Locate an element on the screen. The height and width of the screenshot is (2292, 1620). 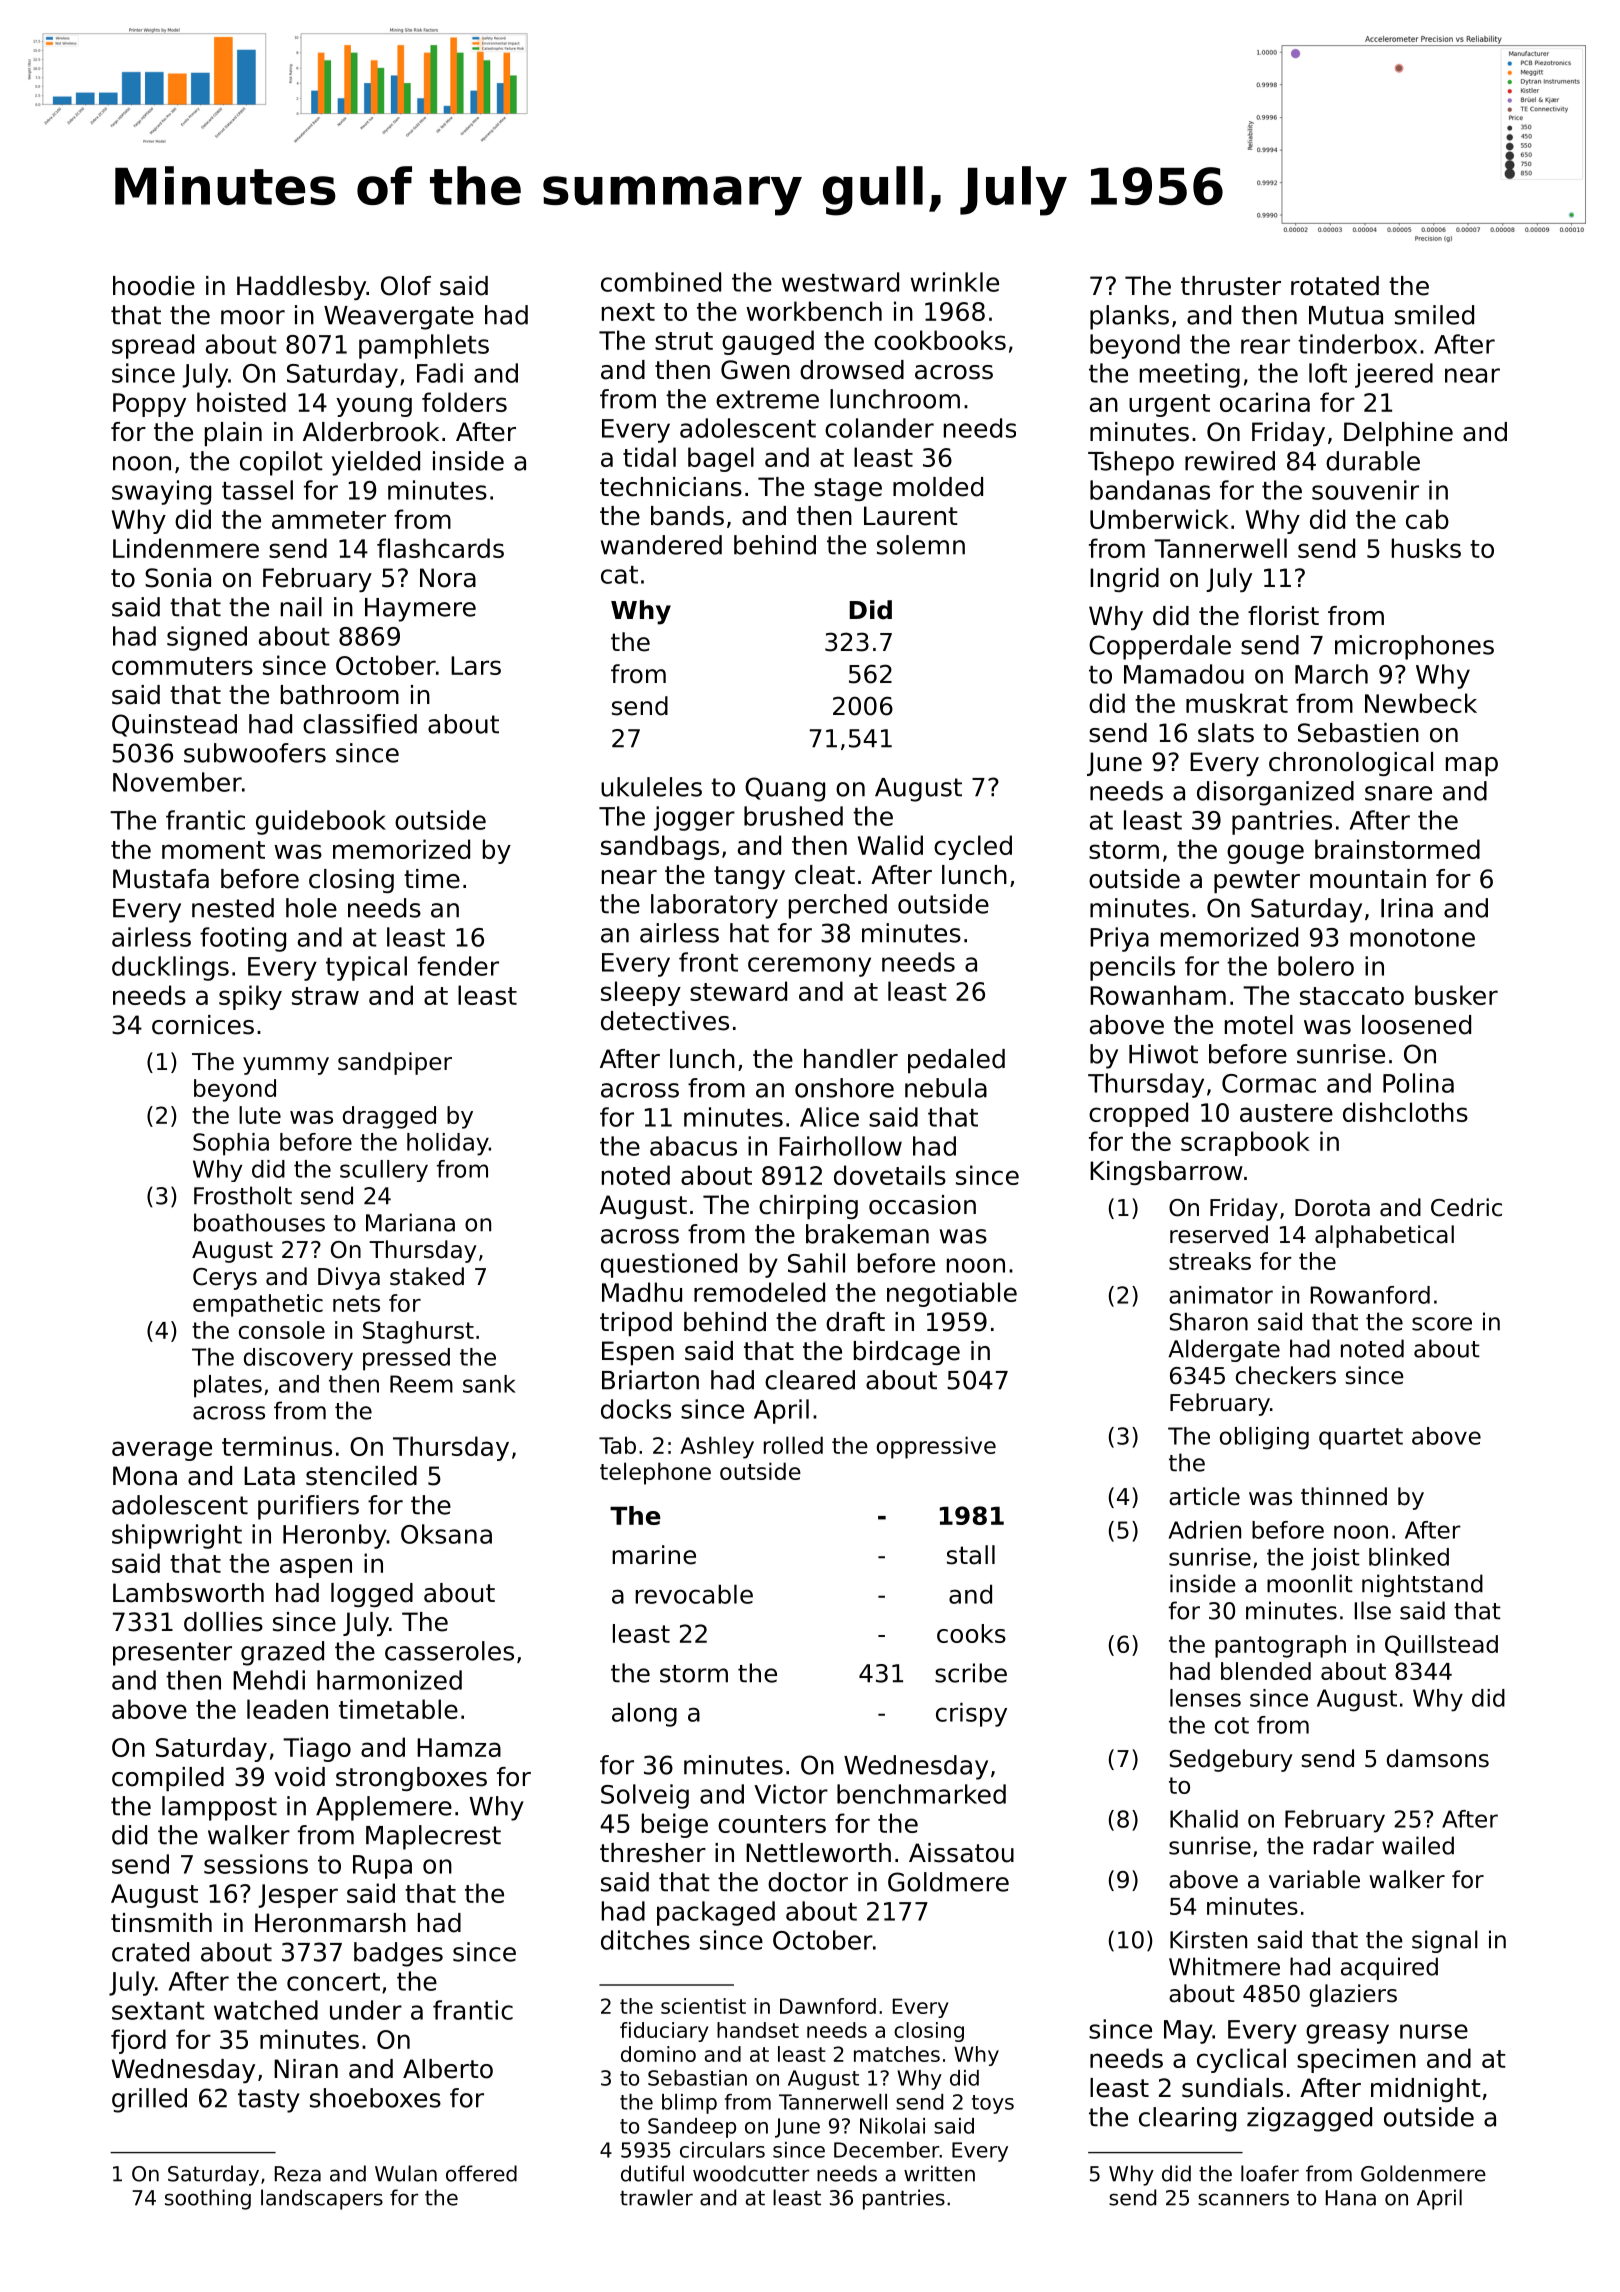
Rupa is located at coordinates (382, 1867).
